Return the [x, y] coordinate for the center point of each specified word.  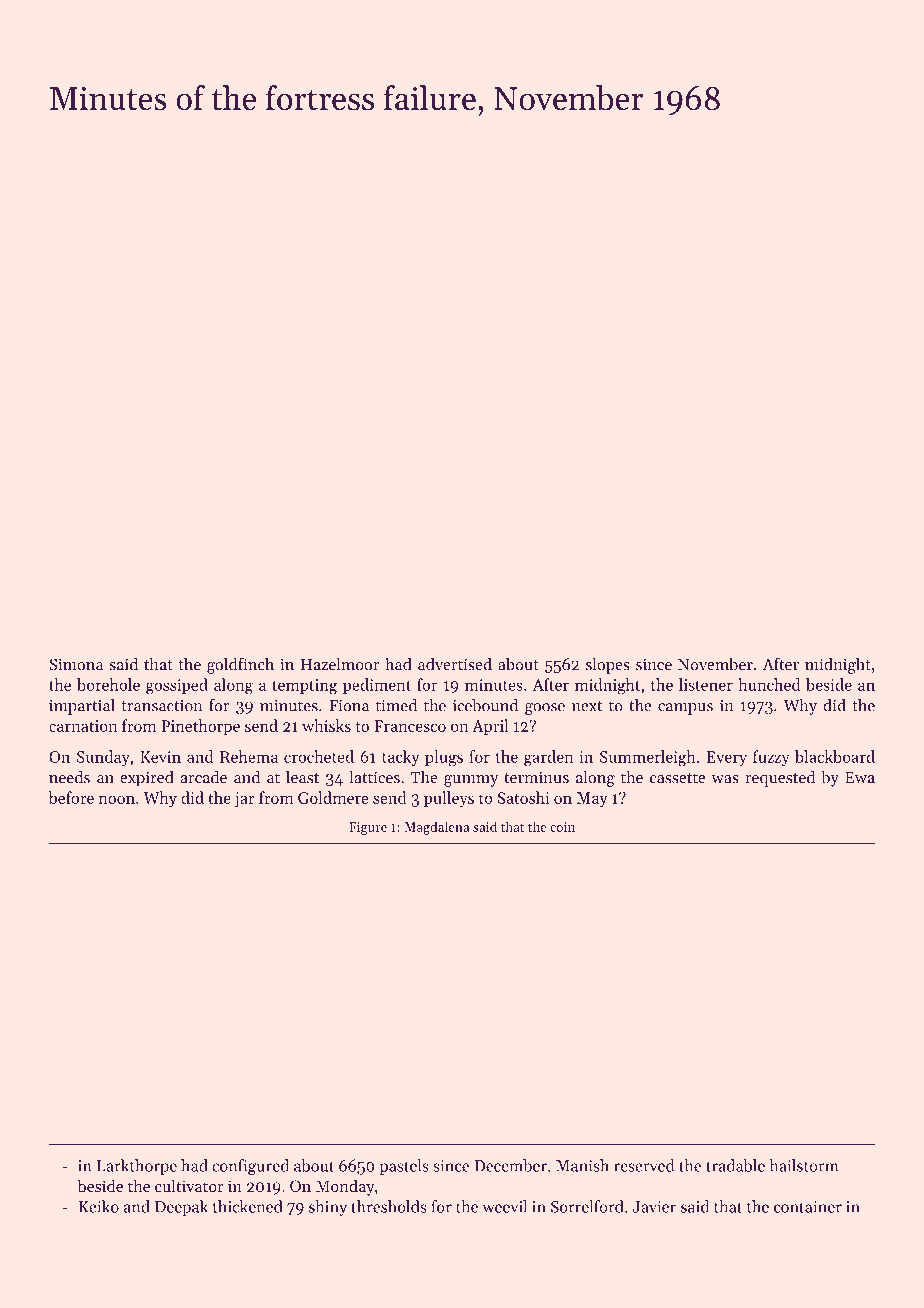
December [510, 1165]
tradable [735, 1165]
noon [117, 799]
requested [780, 778]
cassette [678, 778]
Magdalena [436, 828]
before [71, 797]
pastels [404, 1167]
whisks [326, 725]
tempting [305, 687]
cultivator [189, 1185]
